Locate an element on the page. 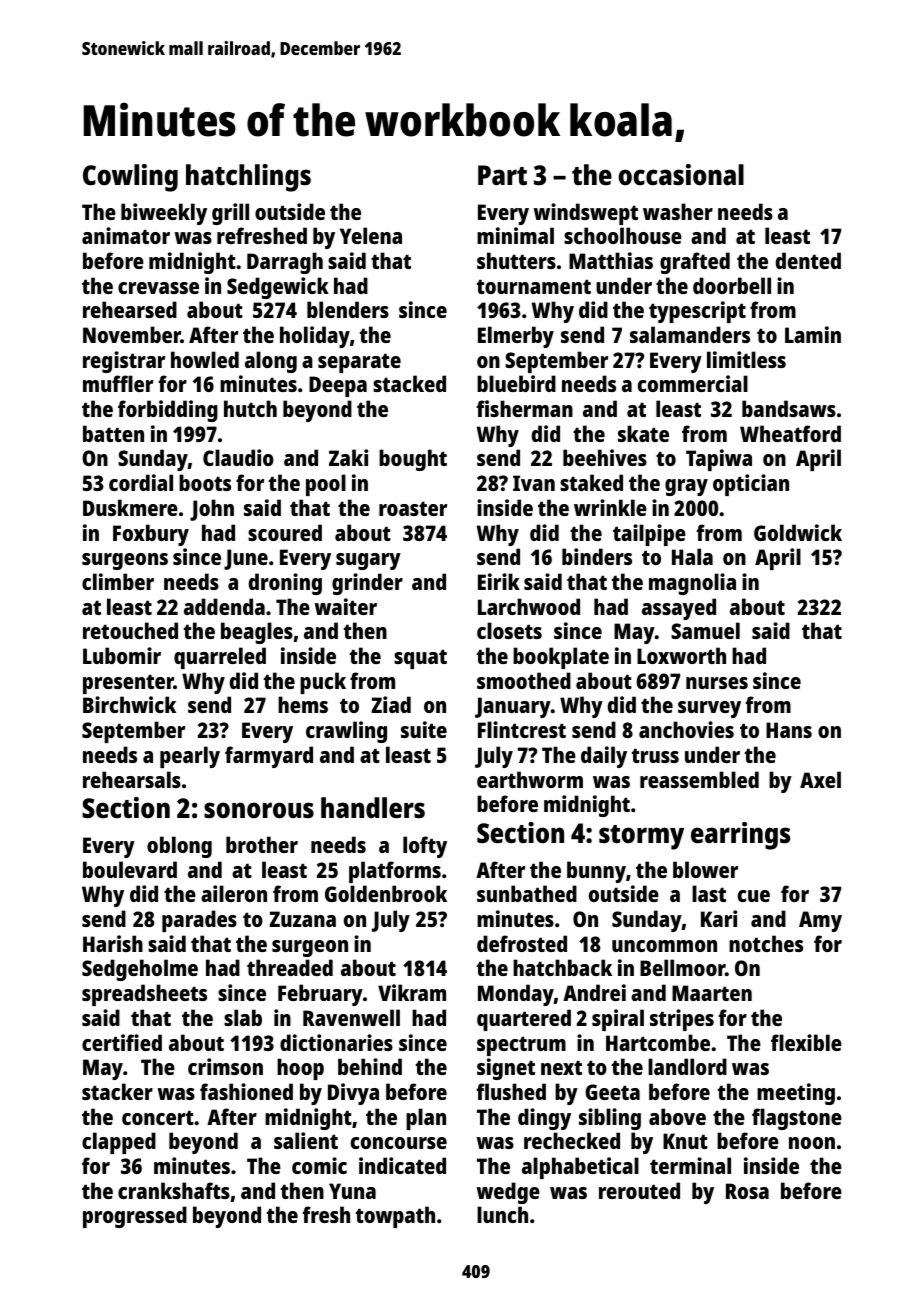  spreadsheets is located at coordinates (144, 995).
